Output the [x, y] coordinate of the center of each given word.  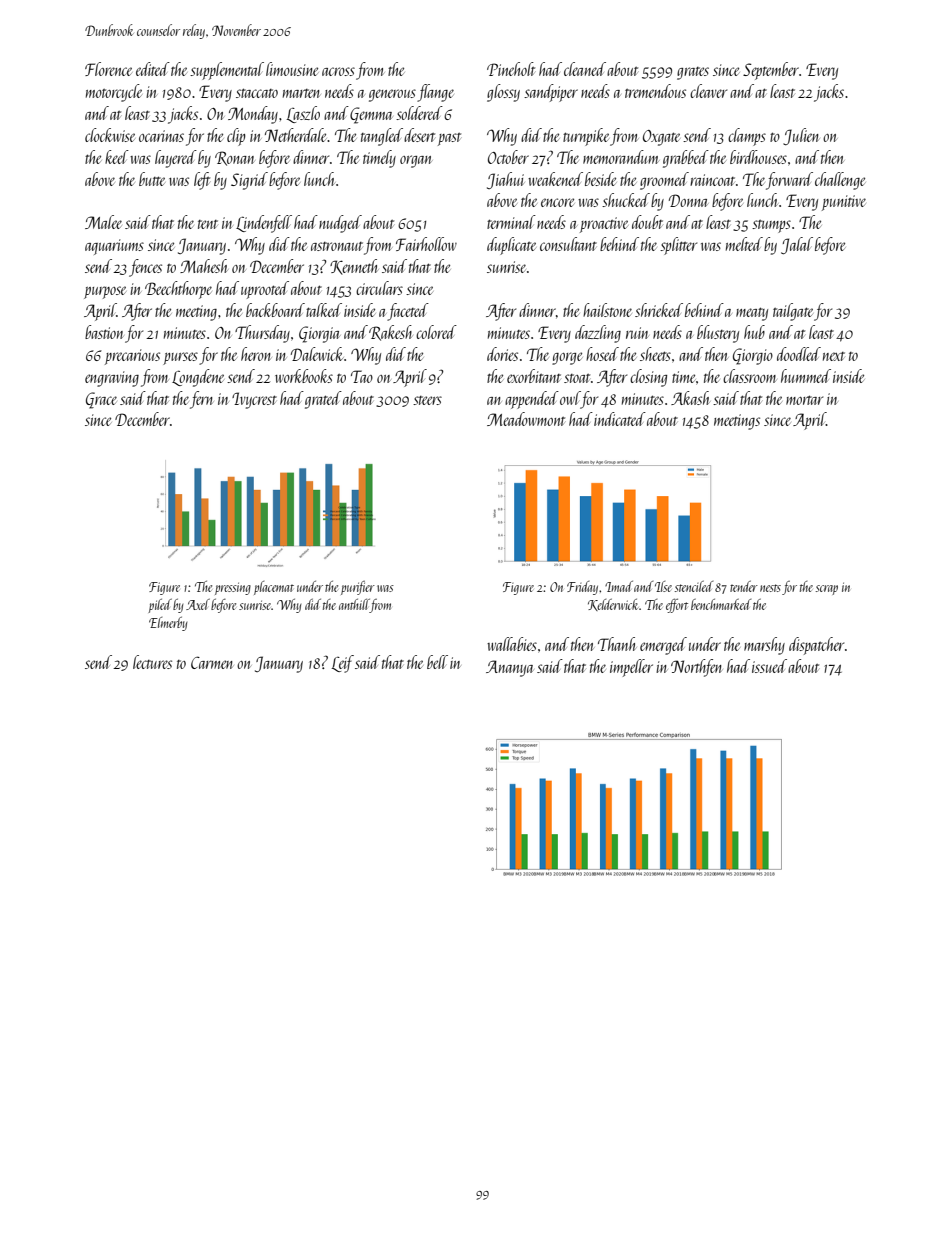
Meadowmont [526, 419]
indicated [620, 419]
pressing [233, 588]
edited [153, 69]
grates [693, 73]
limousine [292, 69]
